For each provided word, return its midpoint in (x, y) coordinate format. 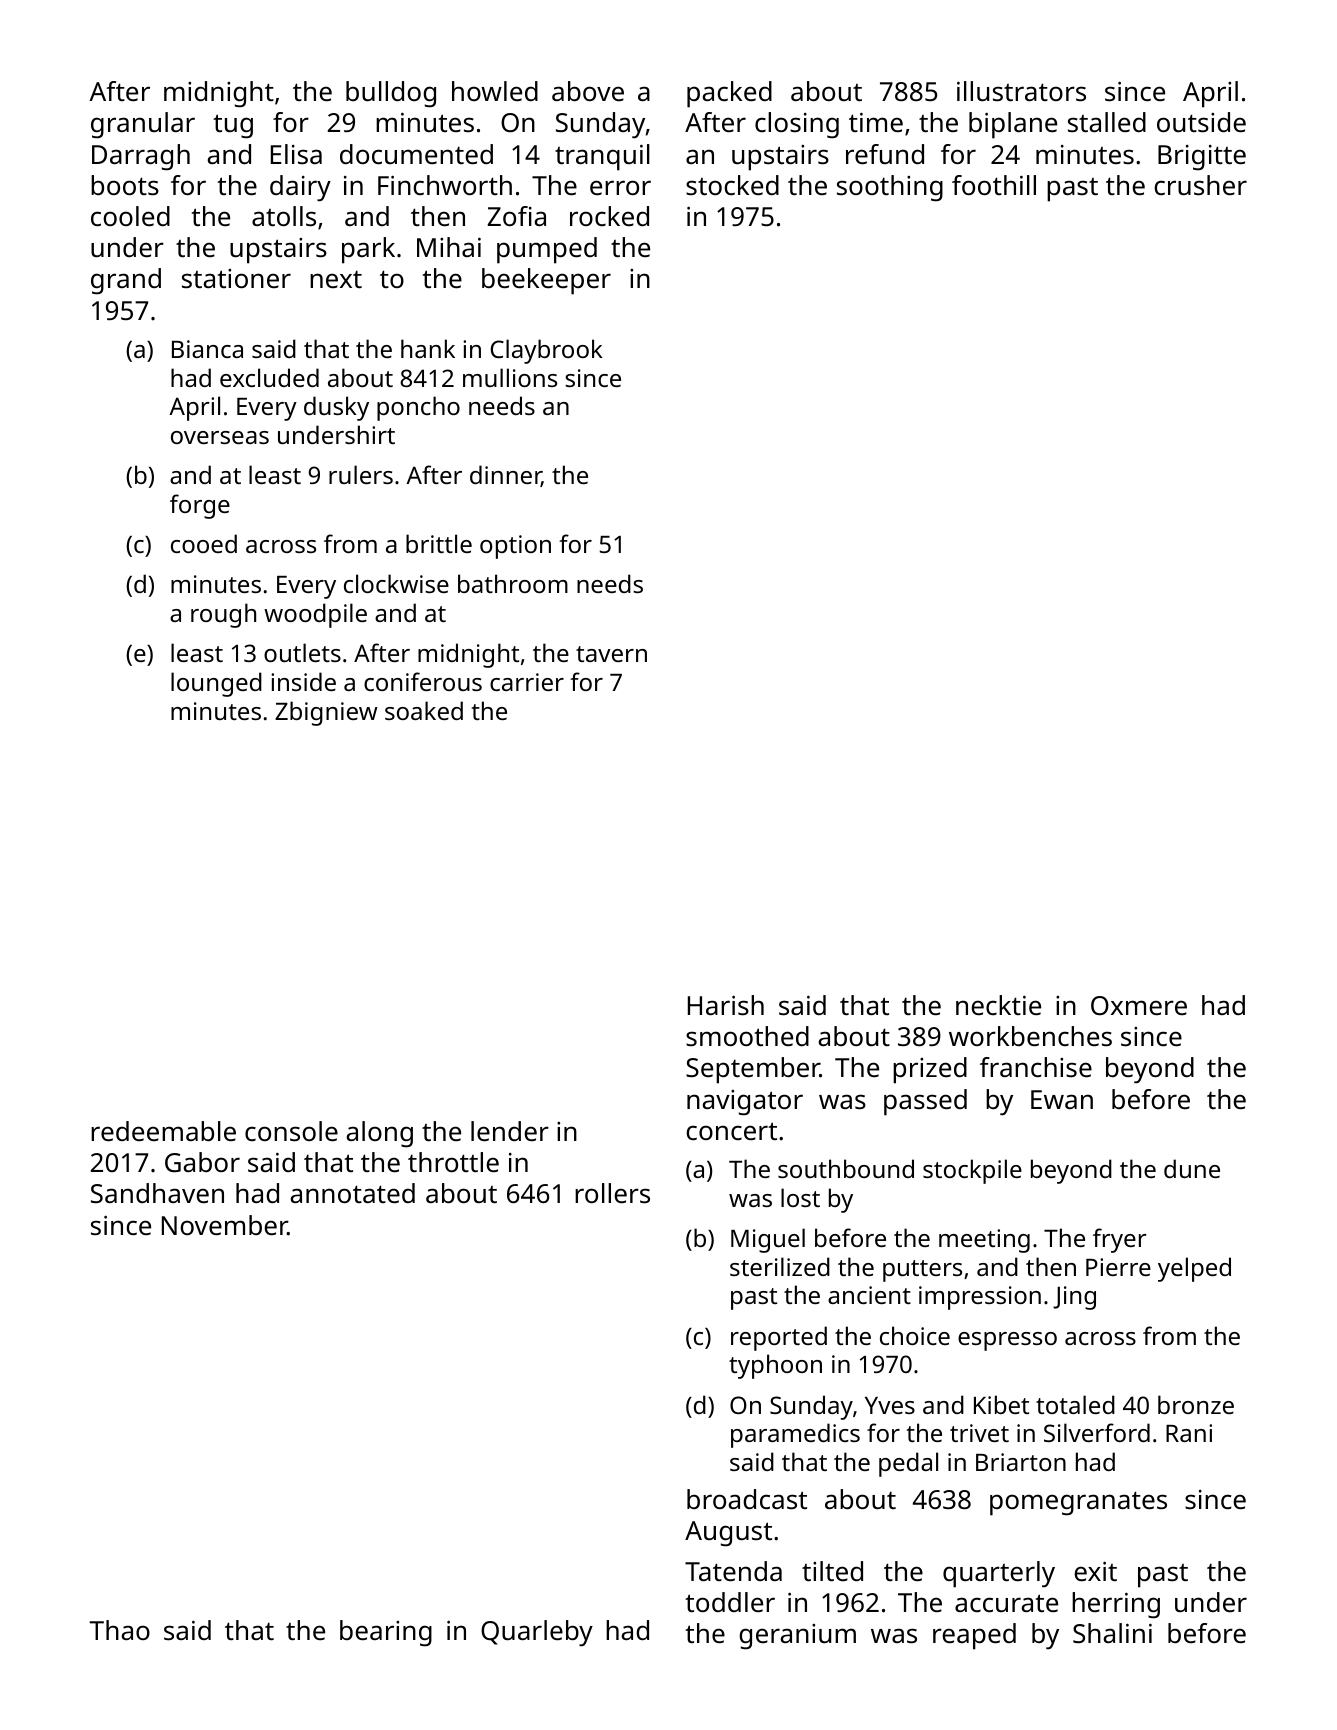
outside (1201, 122)
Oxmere (1139, 1005)
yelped (1194, 1269)
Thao (120, 1630)
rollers (612, 1193)
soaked (424, 710)
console (291, 1131)
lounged (216, 684)
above (588, 91)
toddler (730, 1602)
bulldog (391, 94)
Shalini (1112, 1633)
